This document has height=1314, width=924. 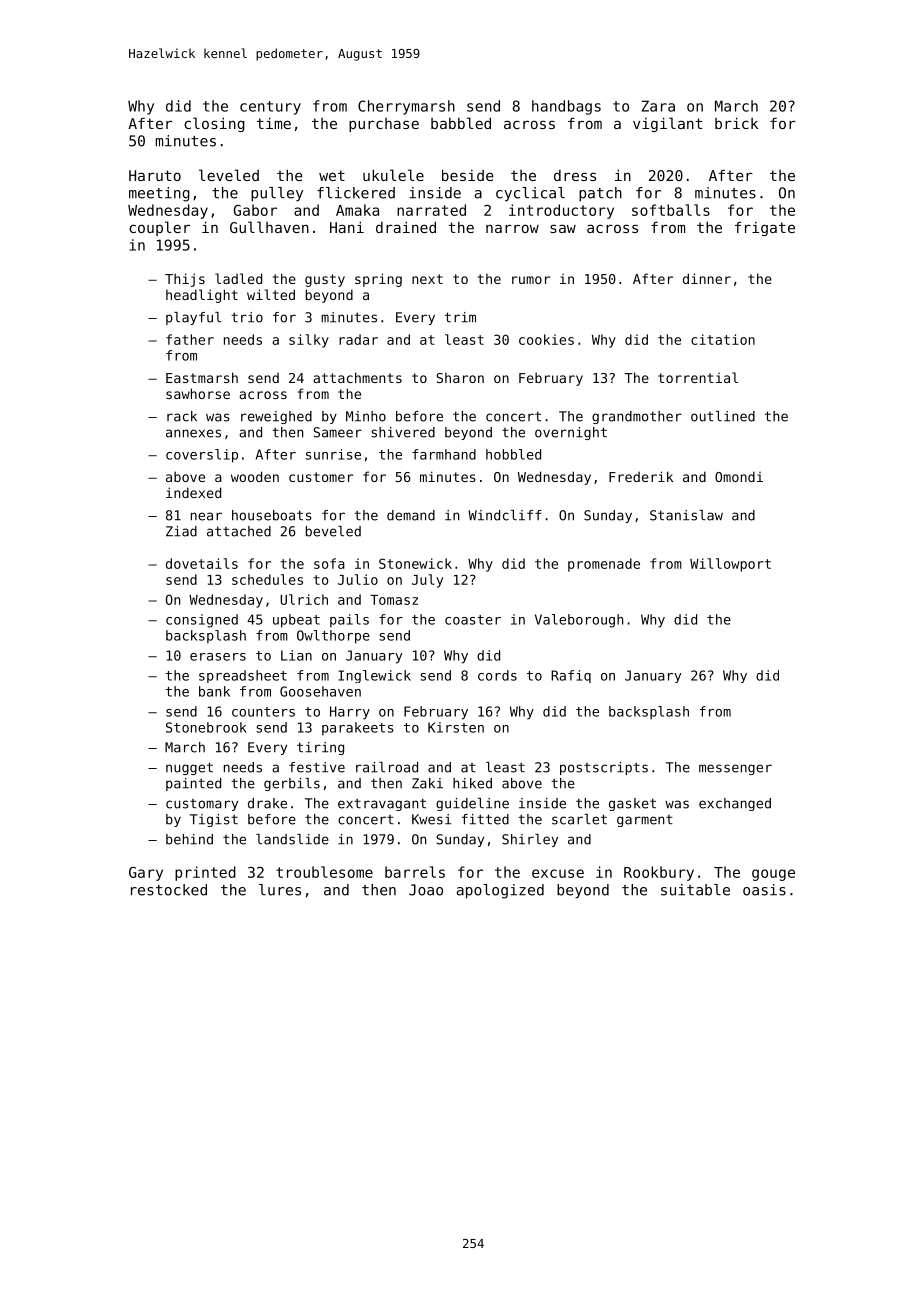 What do you see at coordinates (205, 873) in the document?
I see `printed` at bounding box center [205, 873].
